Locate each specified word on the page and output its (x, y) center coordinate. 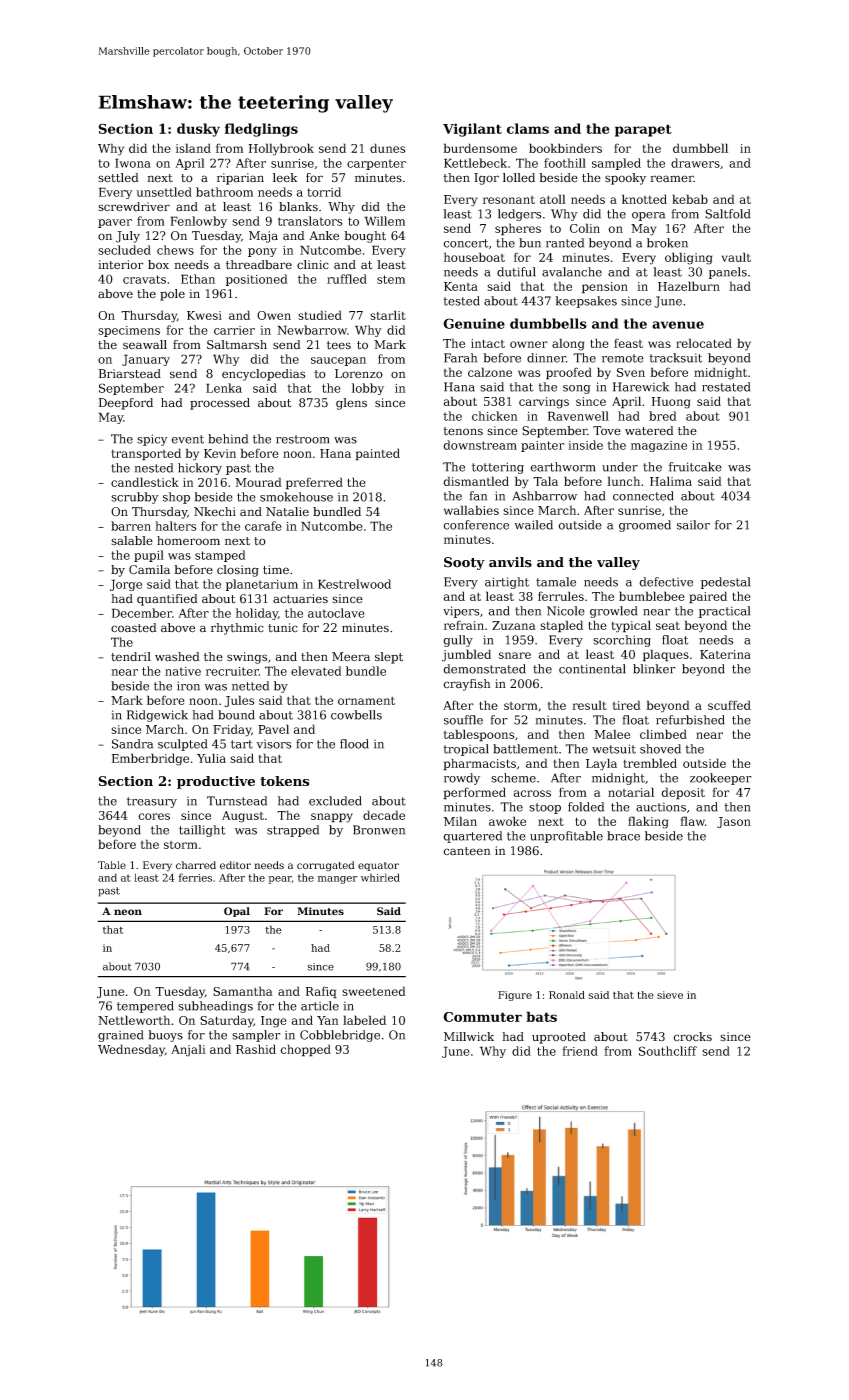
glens (351, 404)
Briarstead (130, 374)
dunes (387, 148)
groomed (645, 526)
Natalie (287, 512)
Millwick (469, 1036)
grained (120, 1036)
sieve (670, 995)
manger (337, 880)
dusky (198, 130)
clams (528, 128)
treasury (152, 802)
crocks (693, 1037)
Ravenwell (578, 416)
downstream (480, 445)
